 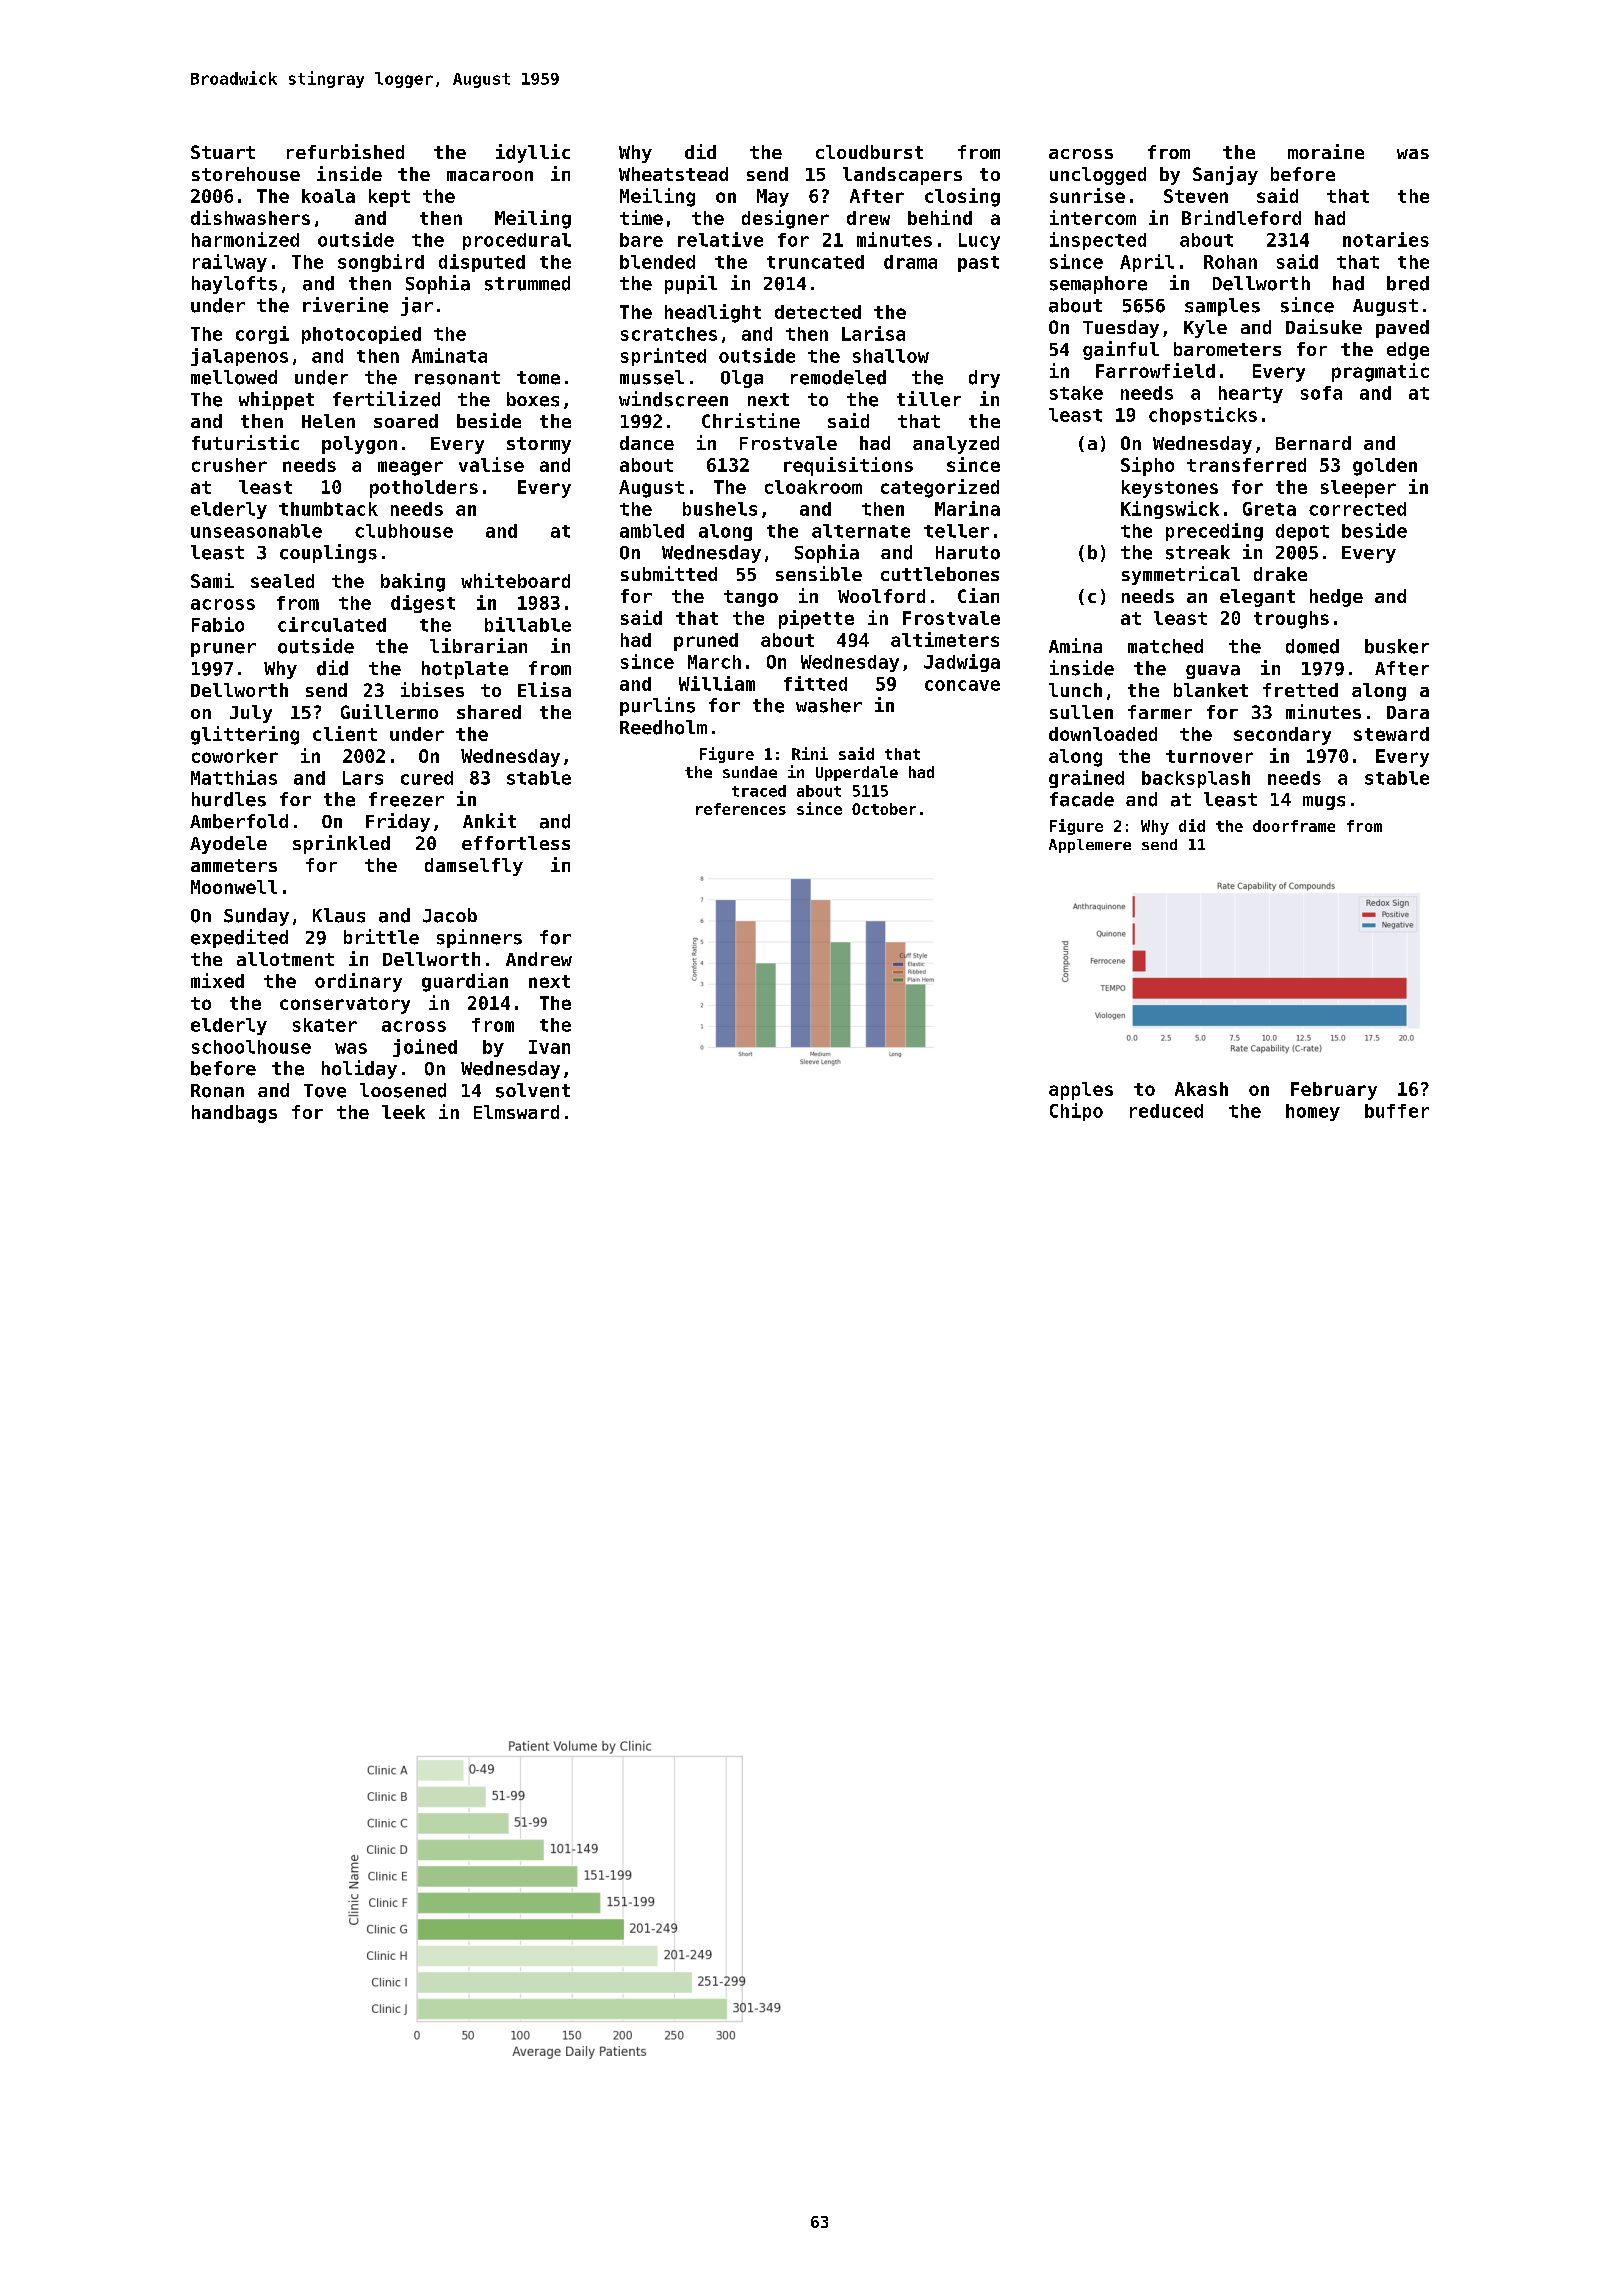 I want to click on hearty, so click(x=1251, y=394).
